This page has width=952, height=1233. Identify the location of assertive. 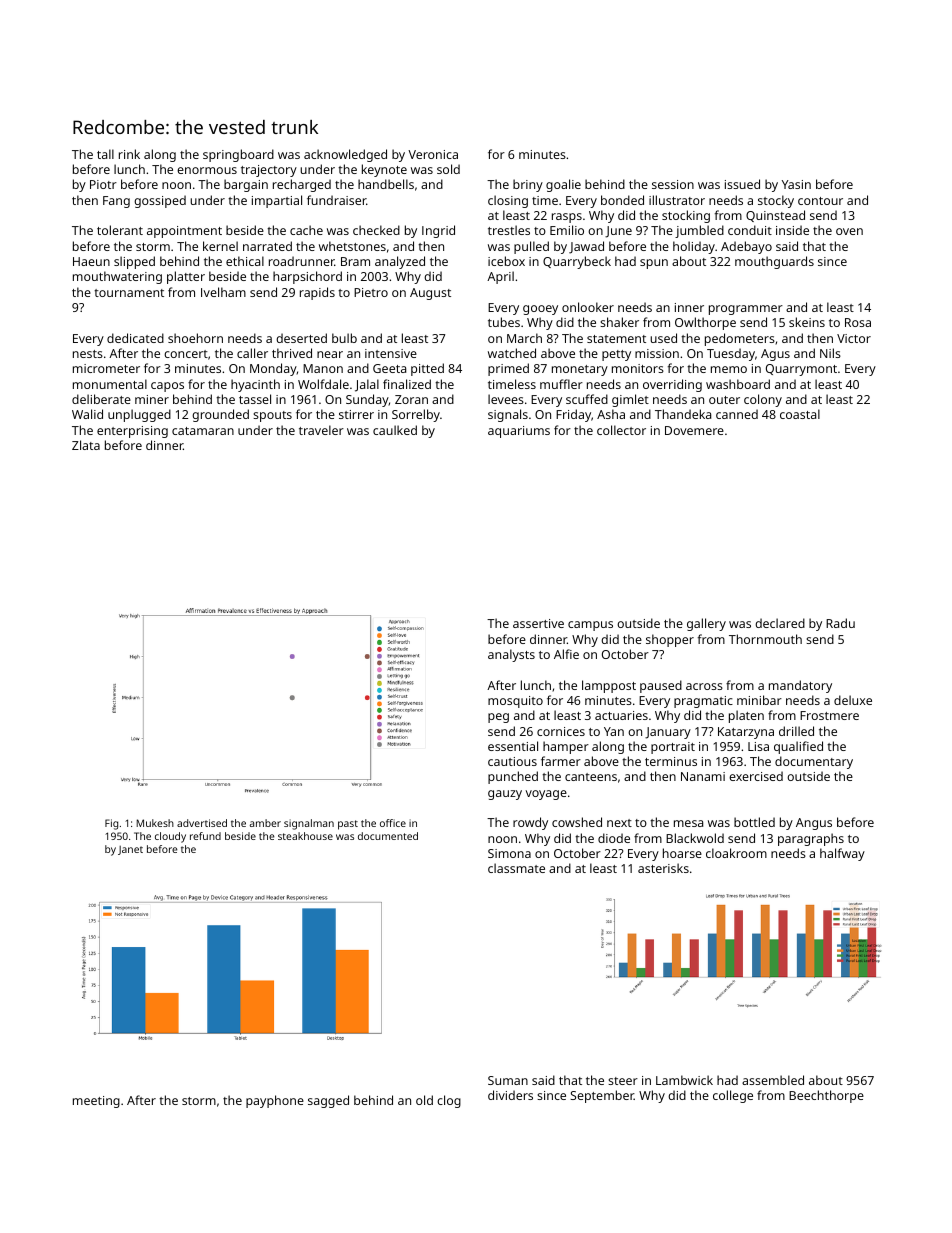
(538, 623).
